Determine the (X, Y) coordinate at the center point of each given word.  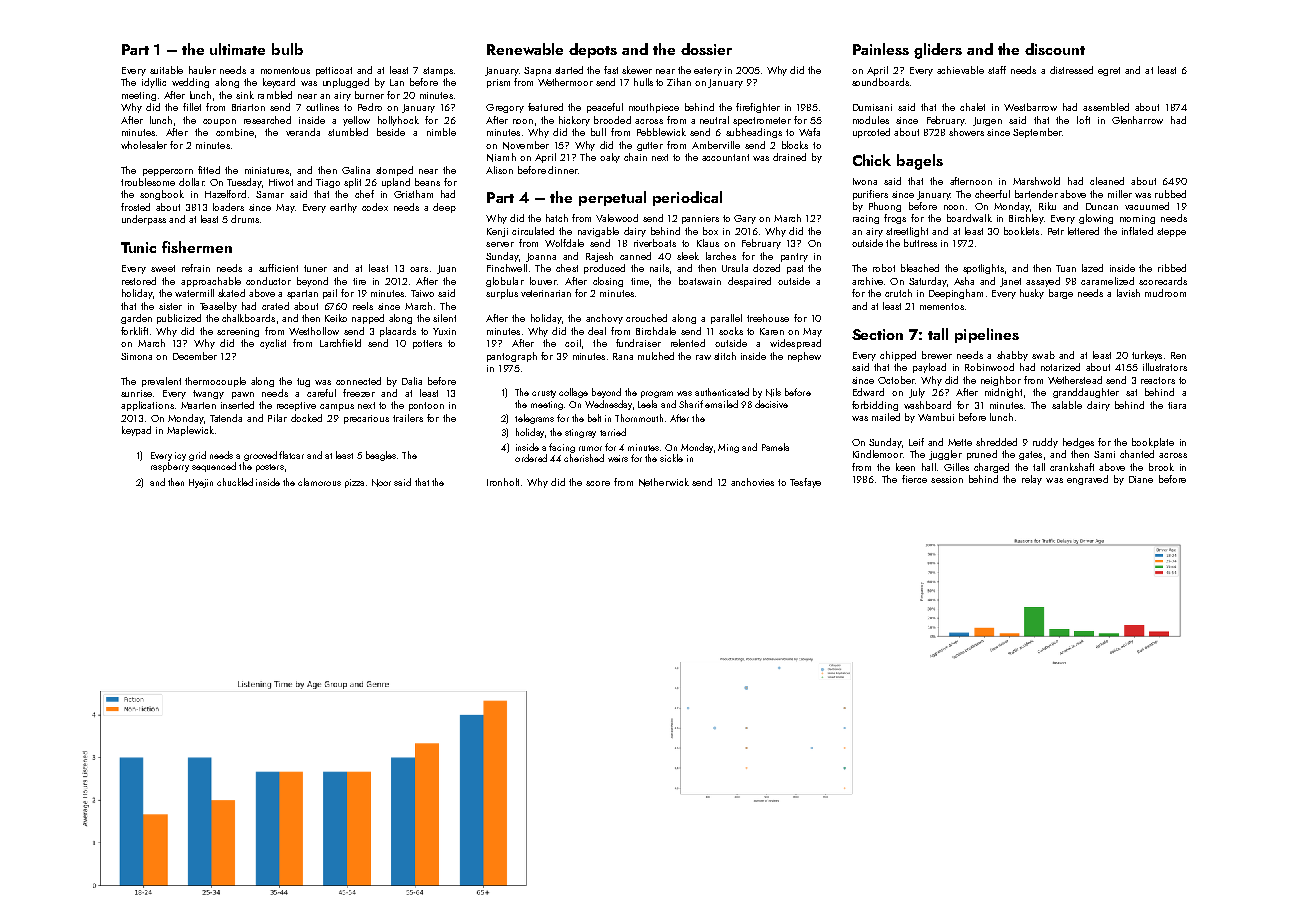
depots (593, 50)
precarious (366, 419)
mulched (656, 356)
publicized (179, 319)
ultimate (237, 49)
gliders (938, 51)
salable (1067, 405)
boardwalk (969, 218)
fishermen (197, 247)
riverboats (655, 243)
